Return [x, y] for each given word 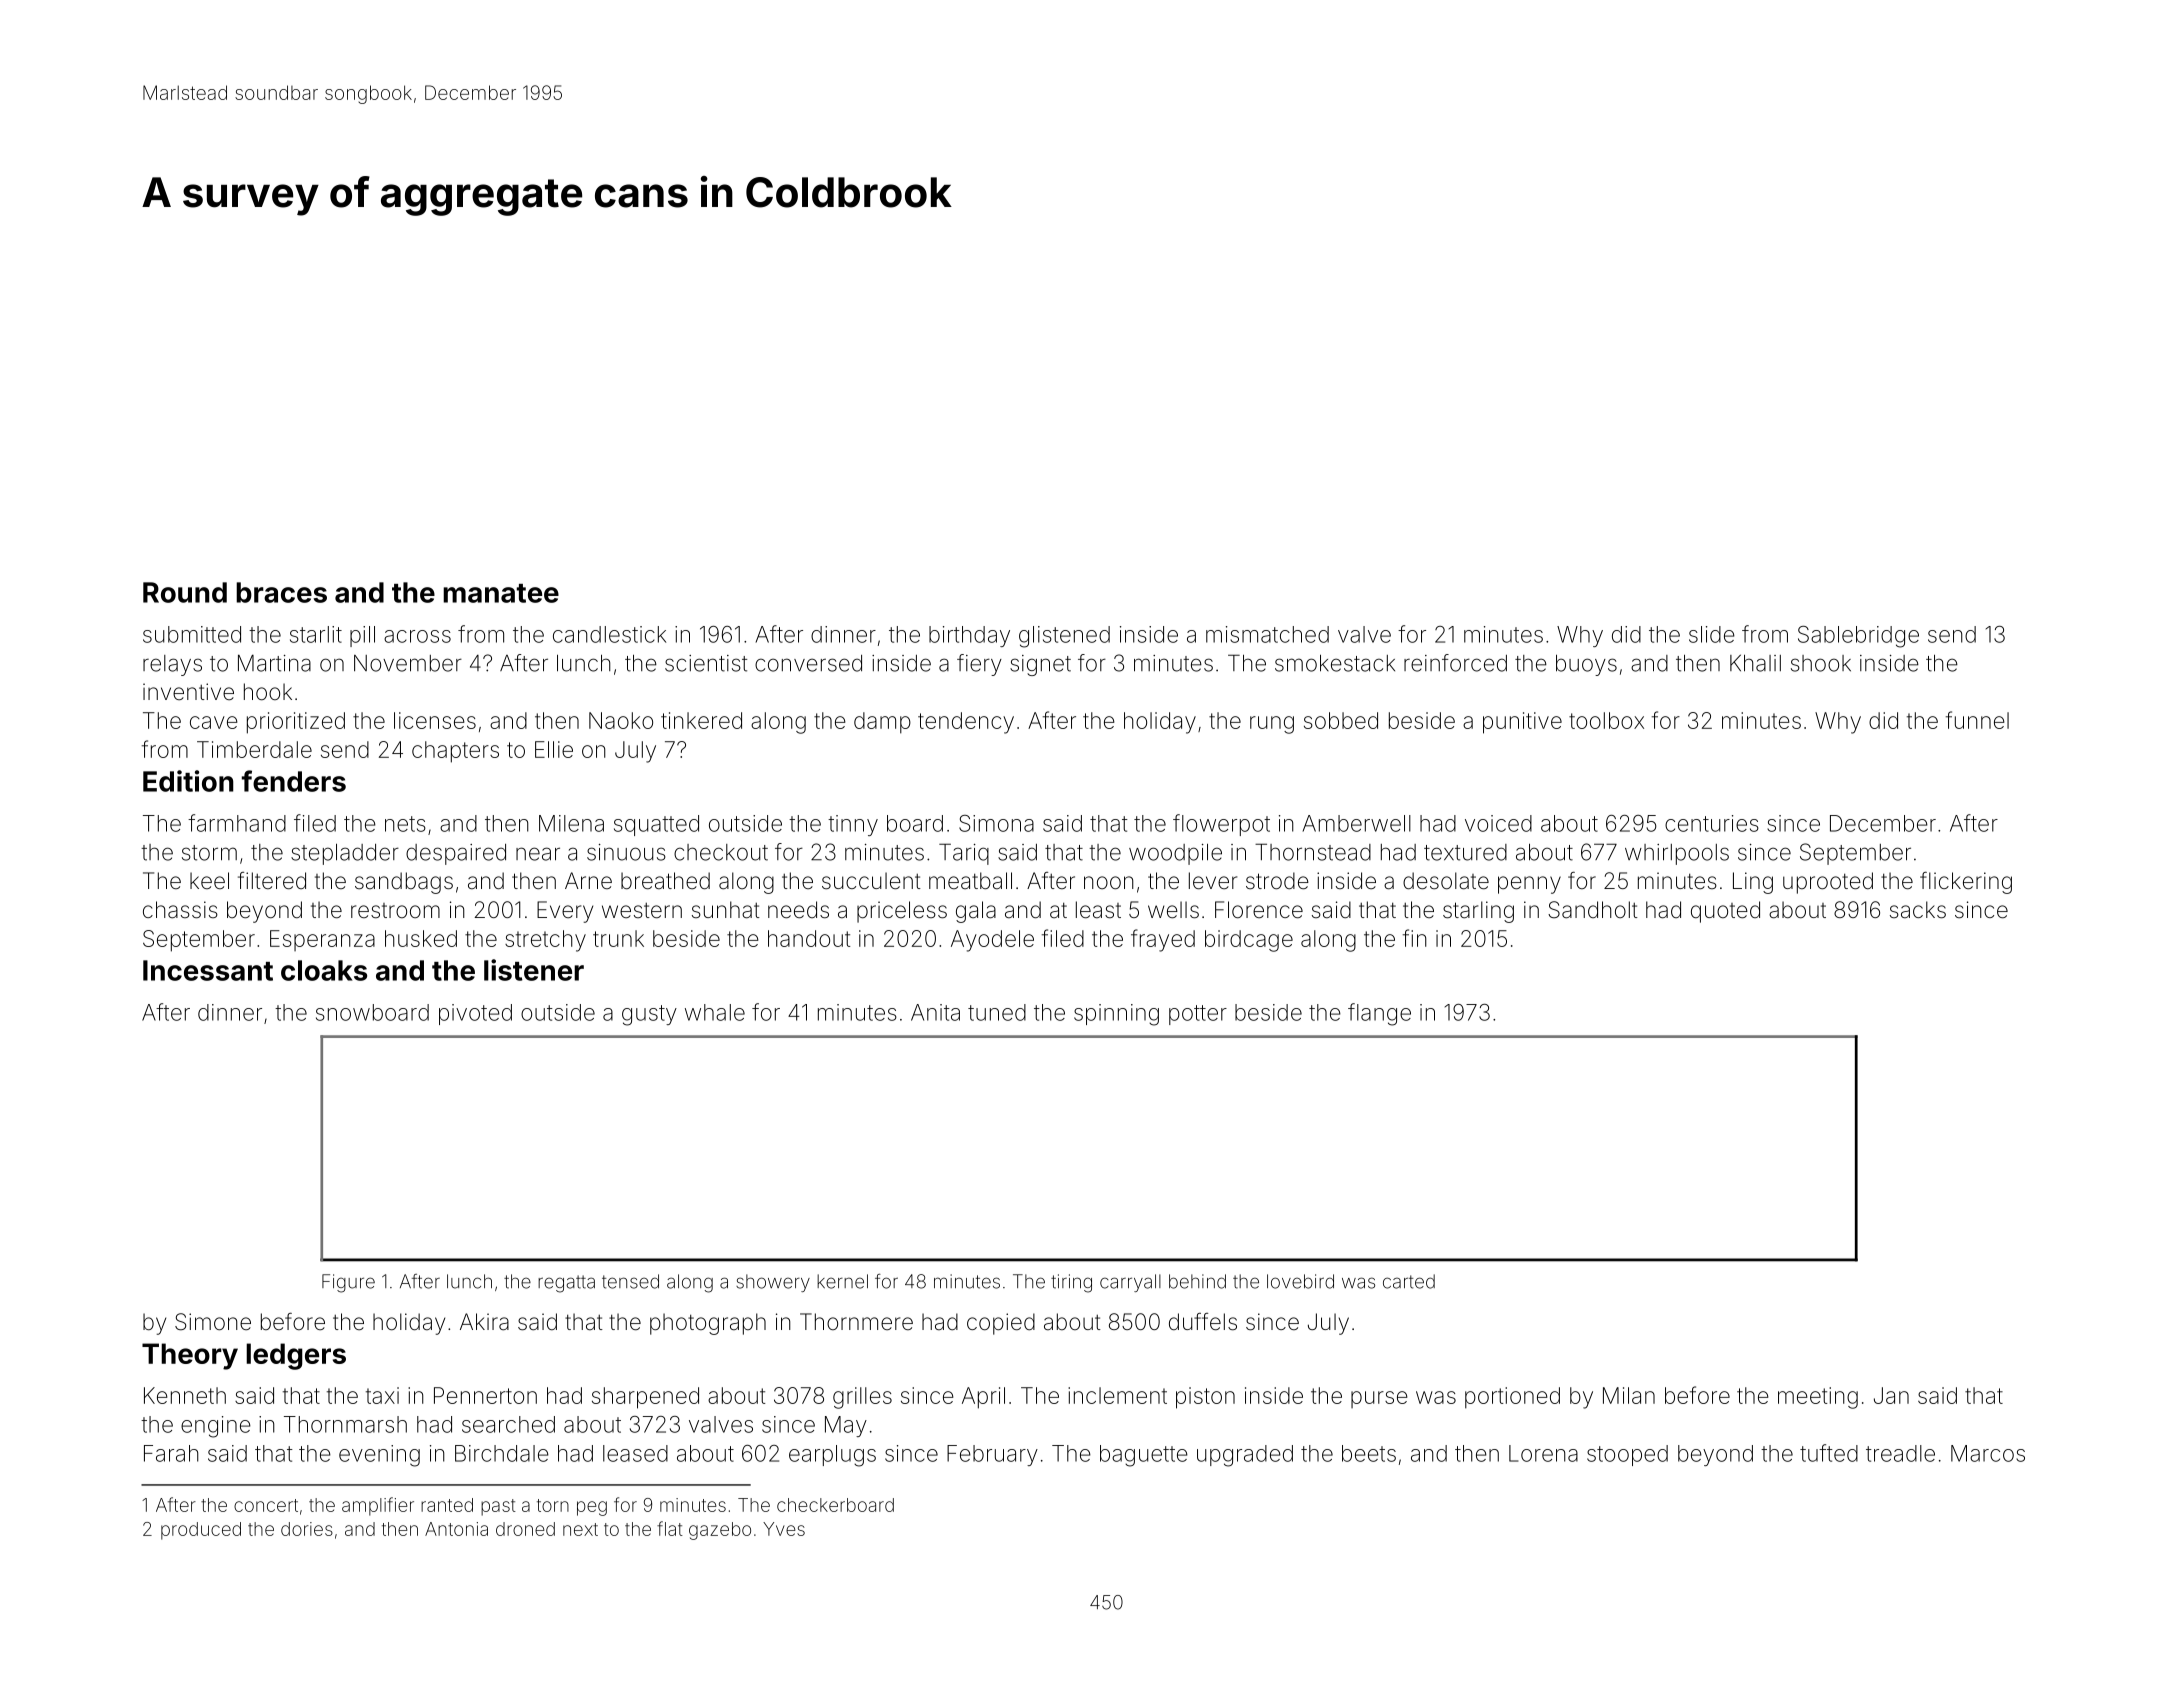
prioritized [296, 723]
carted [1409, 1281]
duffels [1203, 1322]
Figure [348, 1283]
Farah [171, 1453]
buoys [1586, 665]
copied [1001, 1324]
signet [1040, 665]
